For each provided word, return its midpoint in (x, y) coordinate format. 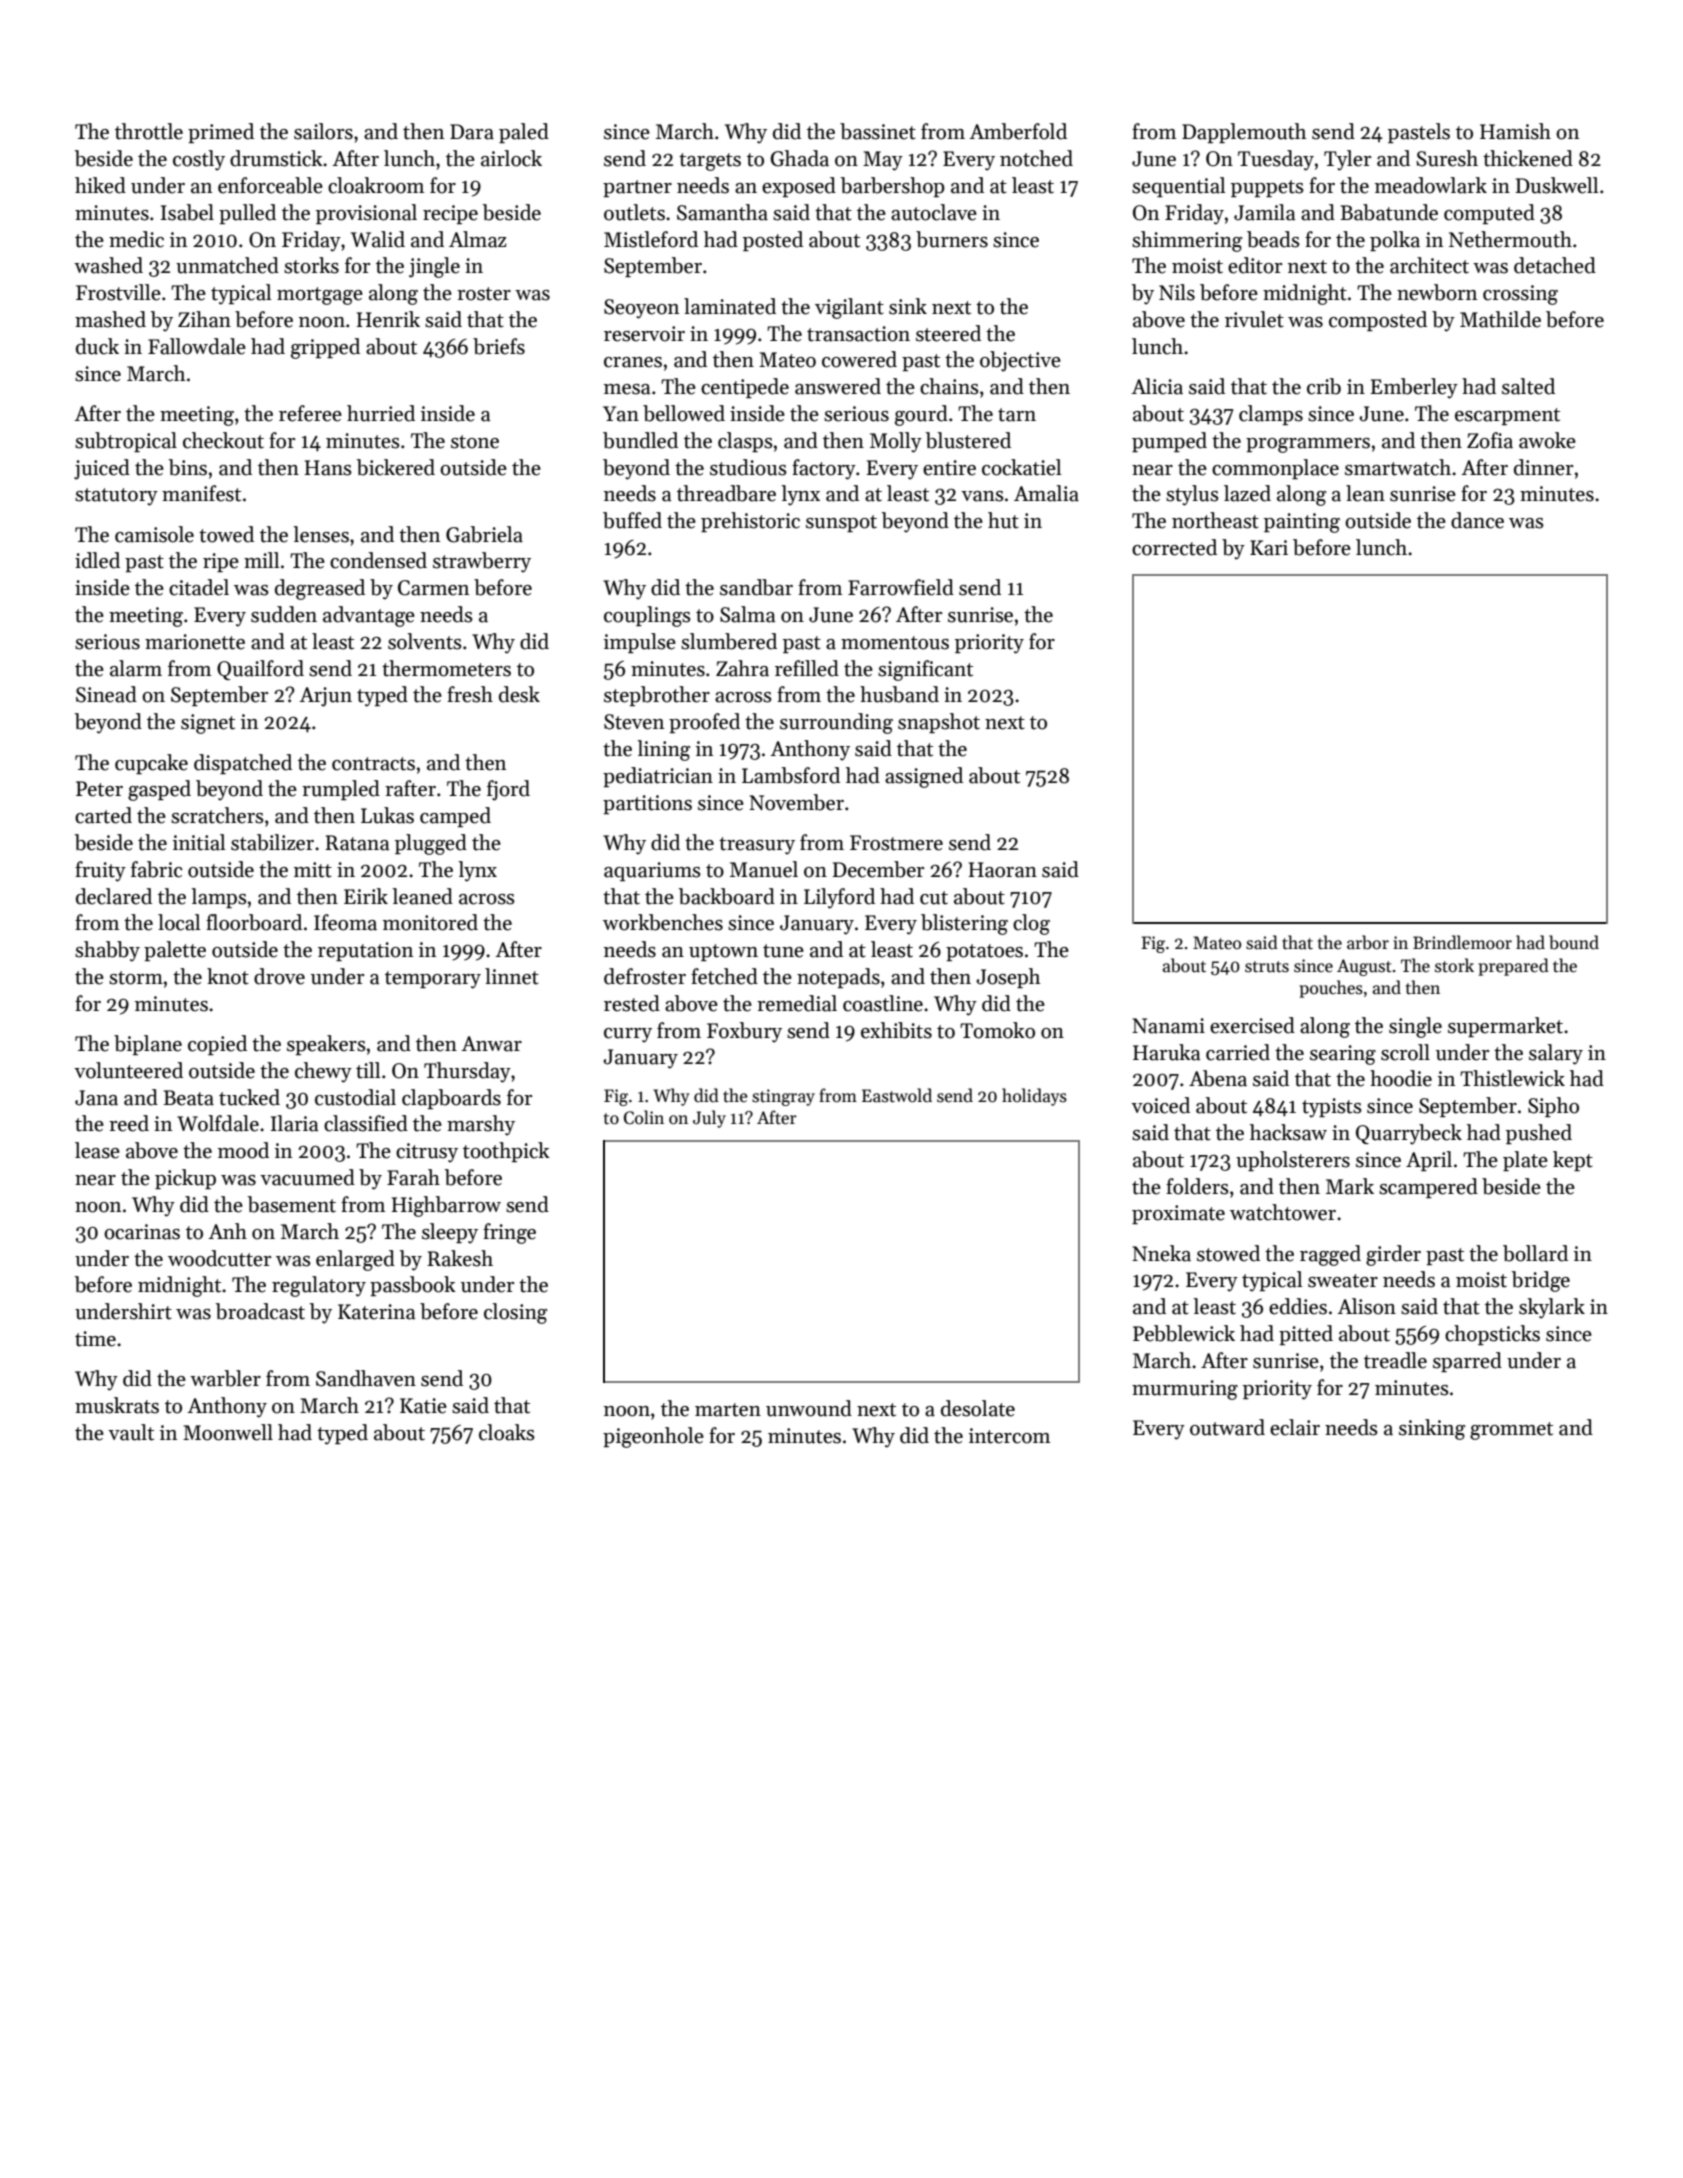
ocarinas (142, 1232)
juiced (102, 469)
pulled (247, 214)
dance (1477, 520)
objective (1020, 361)
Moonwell (228, 1432)
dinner (1543, 467)
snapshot (939, 723)
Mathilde (1500, 319)
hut (1003, 520)
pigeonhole (653, 1437)
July (709, 1119)
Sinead (106, 694)
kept (1573, 1161)
